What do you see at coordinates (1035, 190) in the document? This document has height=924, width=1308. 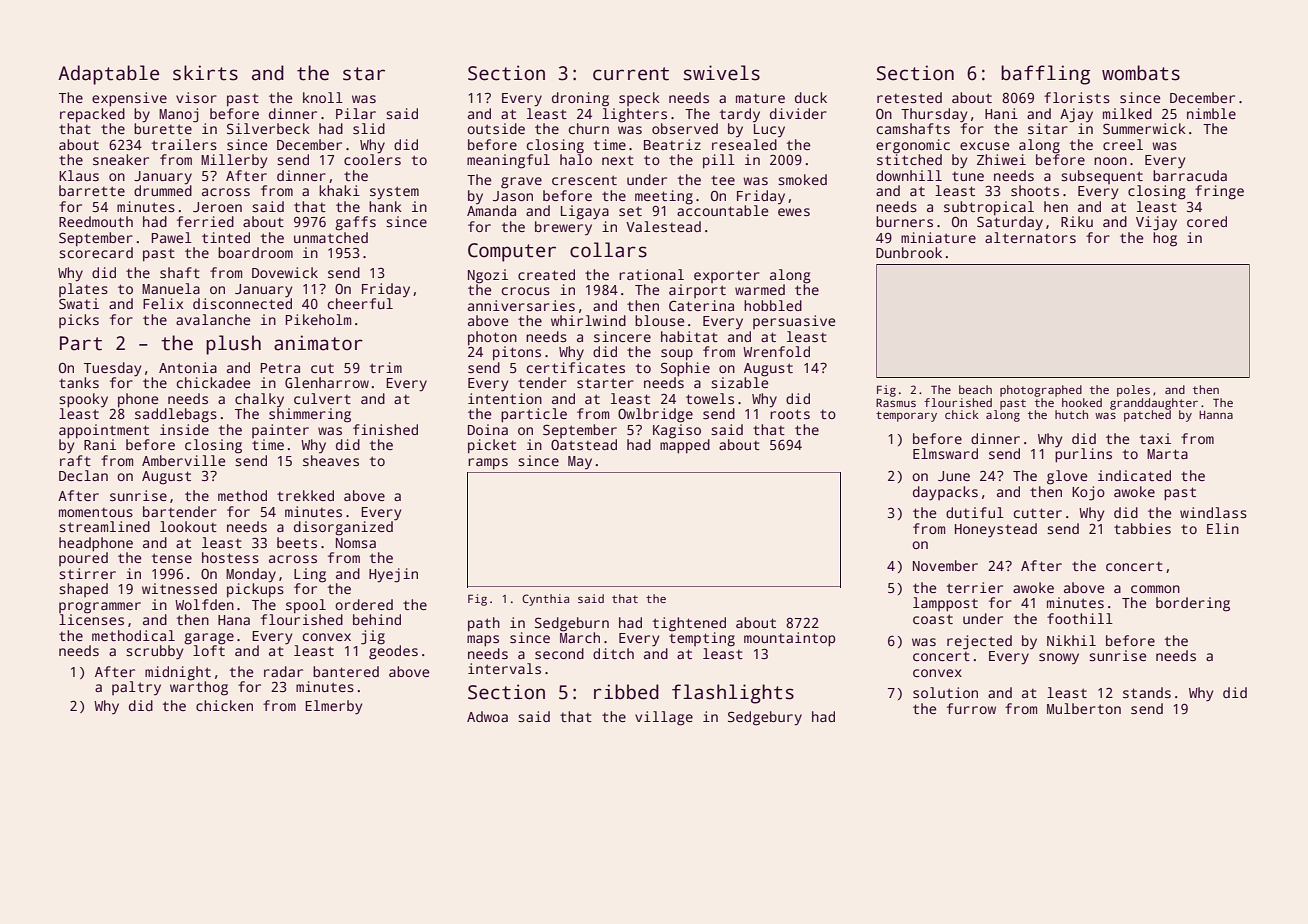 I see `shoots` at bounding box center [1035, 190].
